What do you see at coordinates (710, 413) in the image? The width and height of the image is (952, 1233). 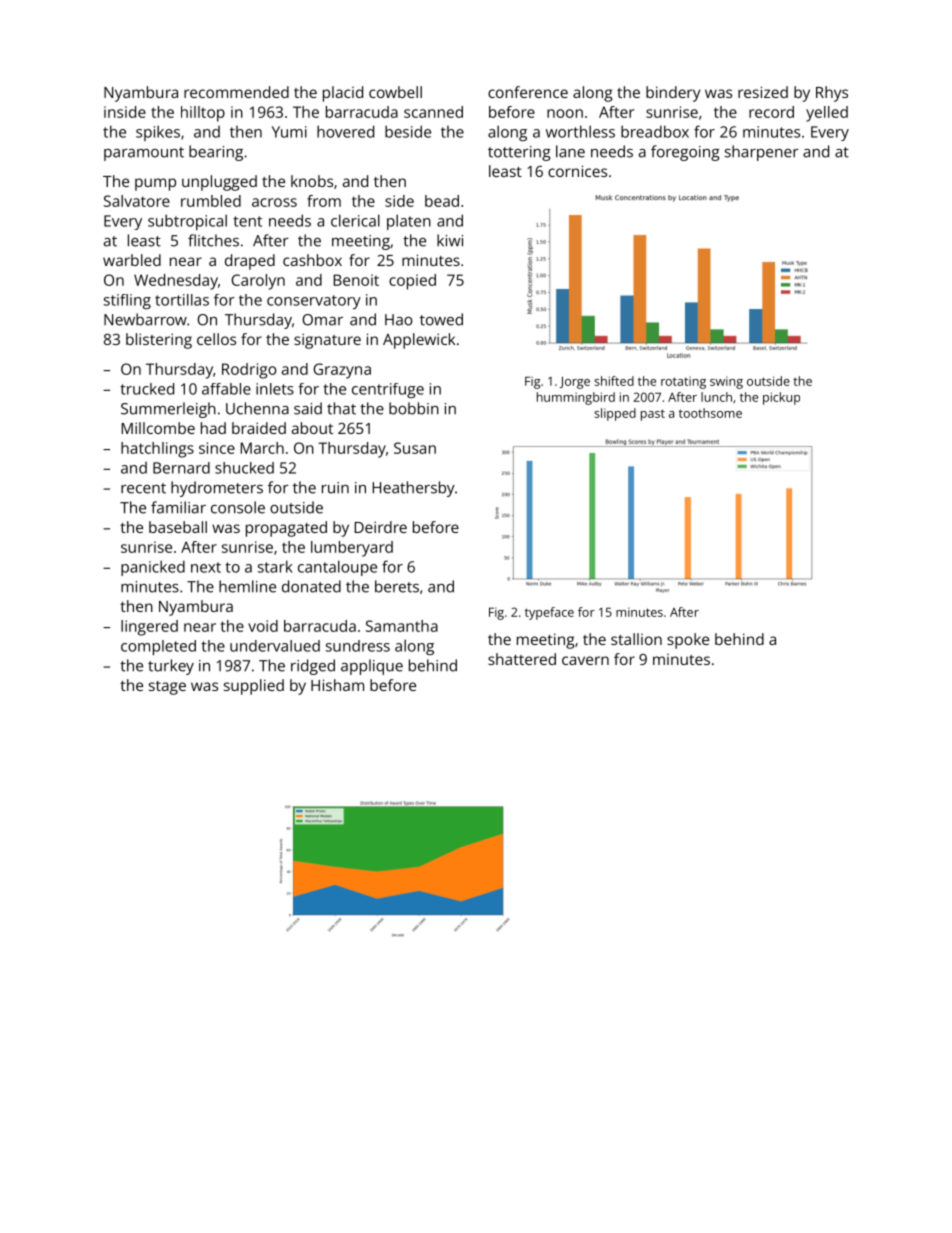 I see `toothsome` at bounding box center [710, 413].
